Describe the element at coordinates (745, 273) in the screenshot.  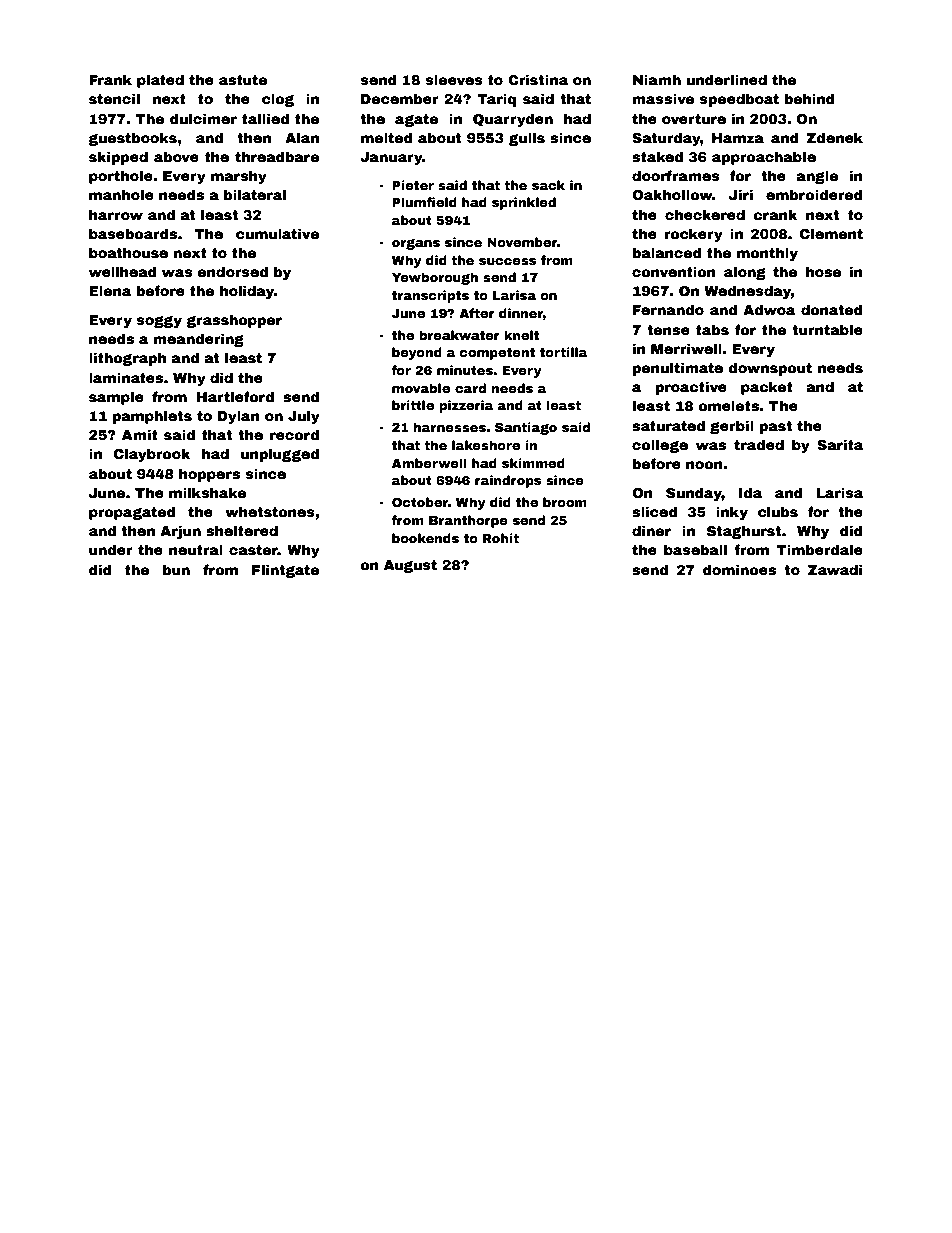
I see `along` at that location.
